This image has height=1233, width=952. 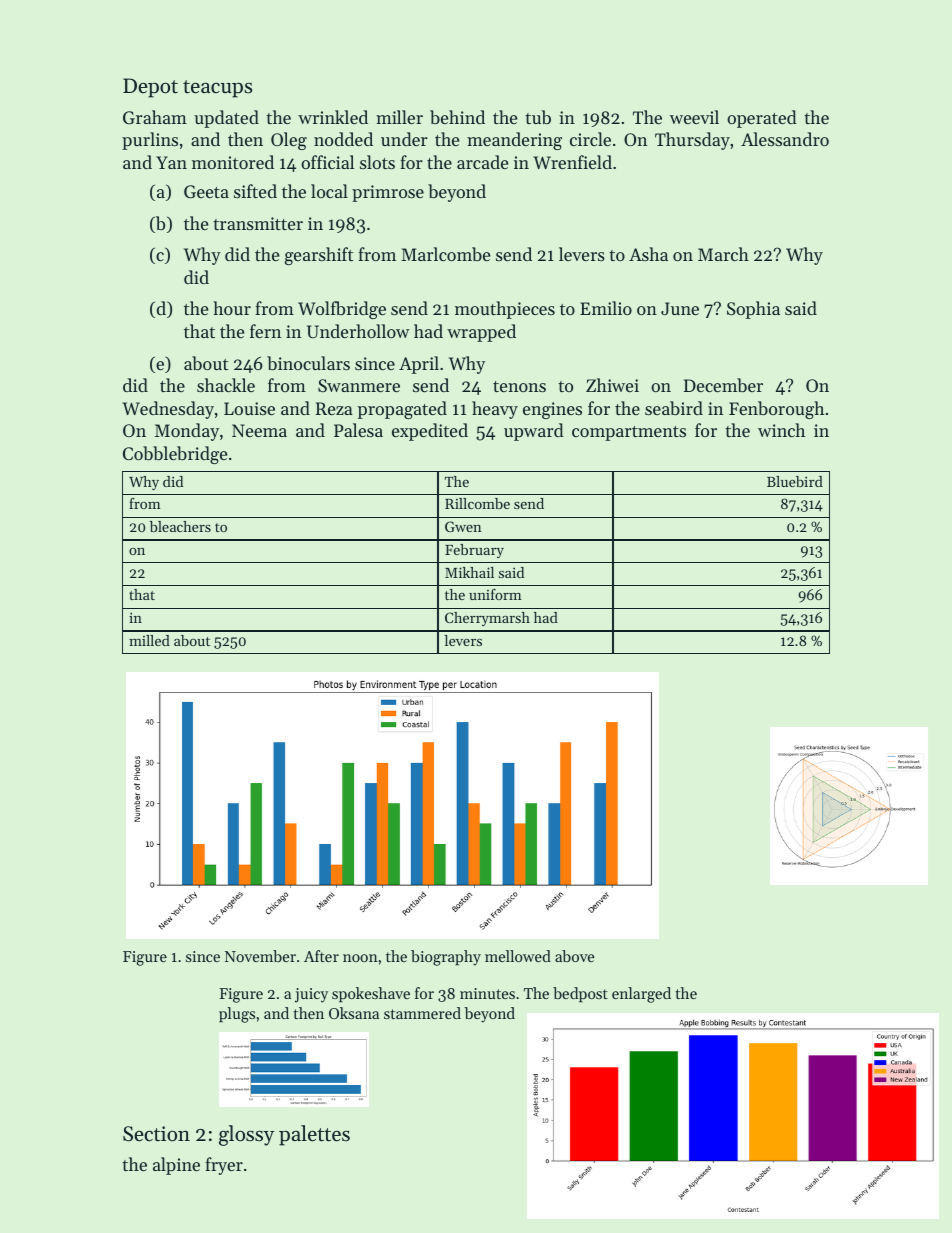 What do you see at coordinates (206, 191) in the image?
I see `Geeta` at bounding box center [206, 191].
